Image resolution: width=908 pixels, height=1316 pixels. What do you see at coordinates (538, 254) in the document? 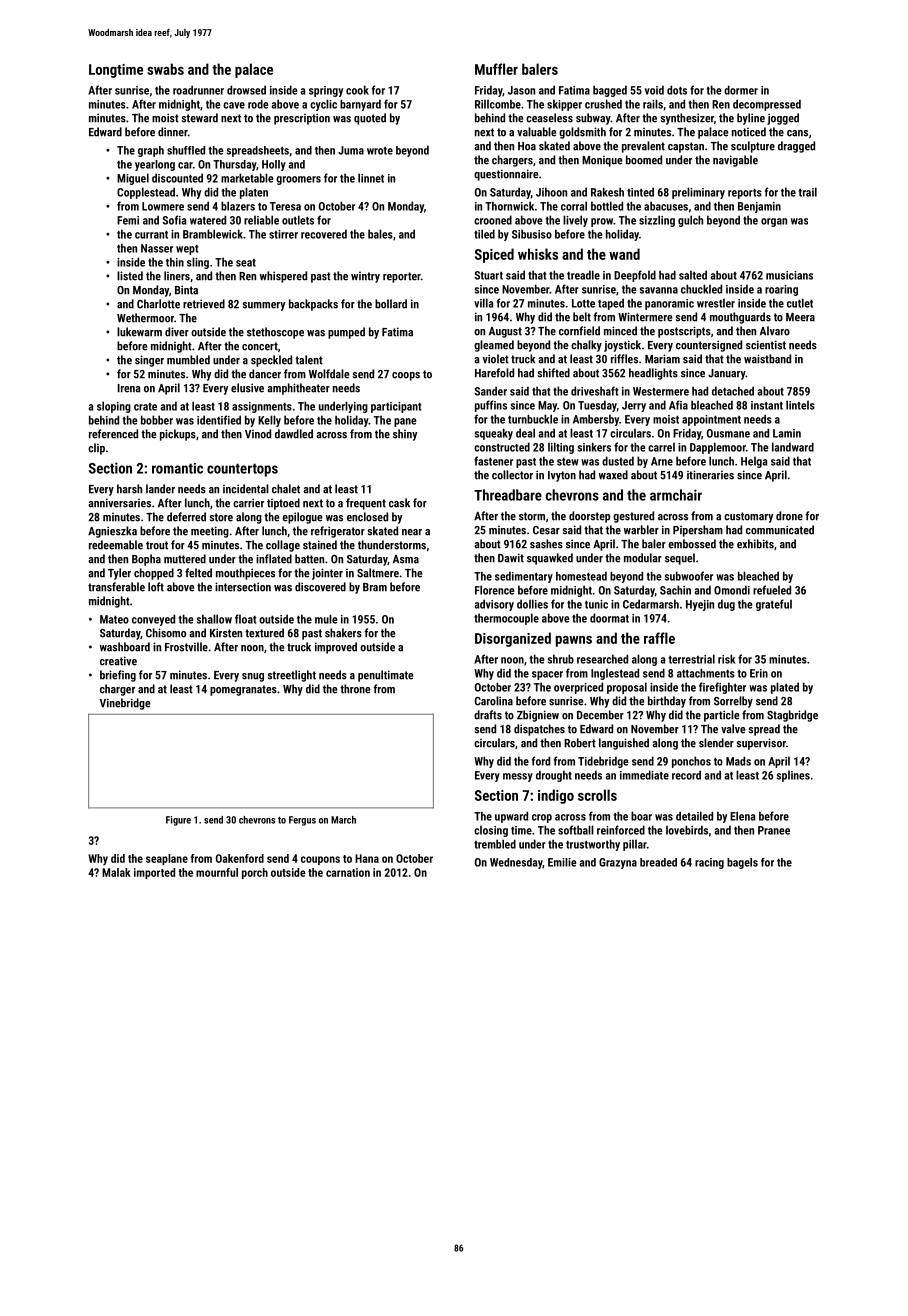
I see `whisks` at bounding box center [538, 254].
